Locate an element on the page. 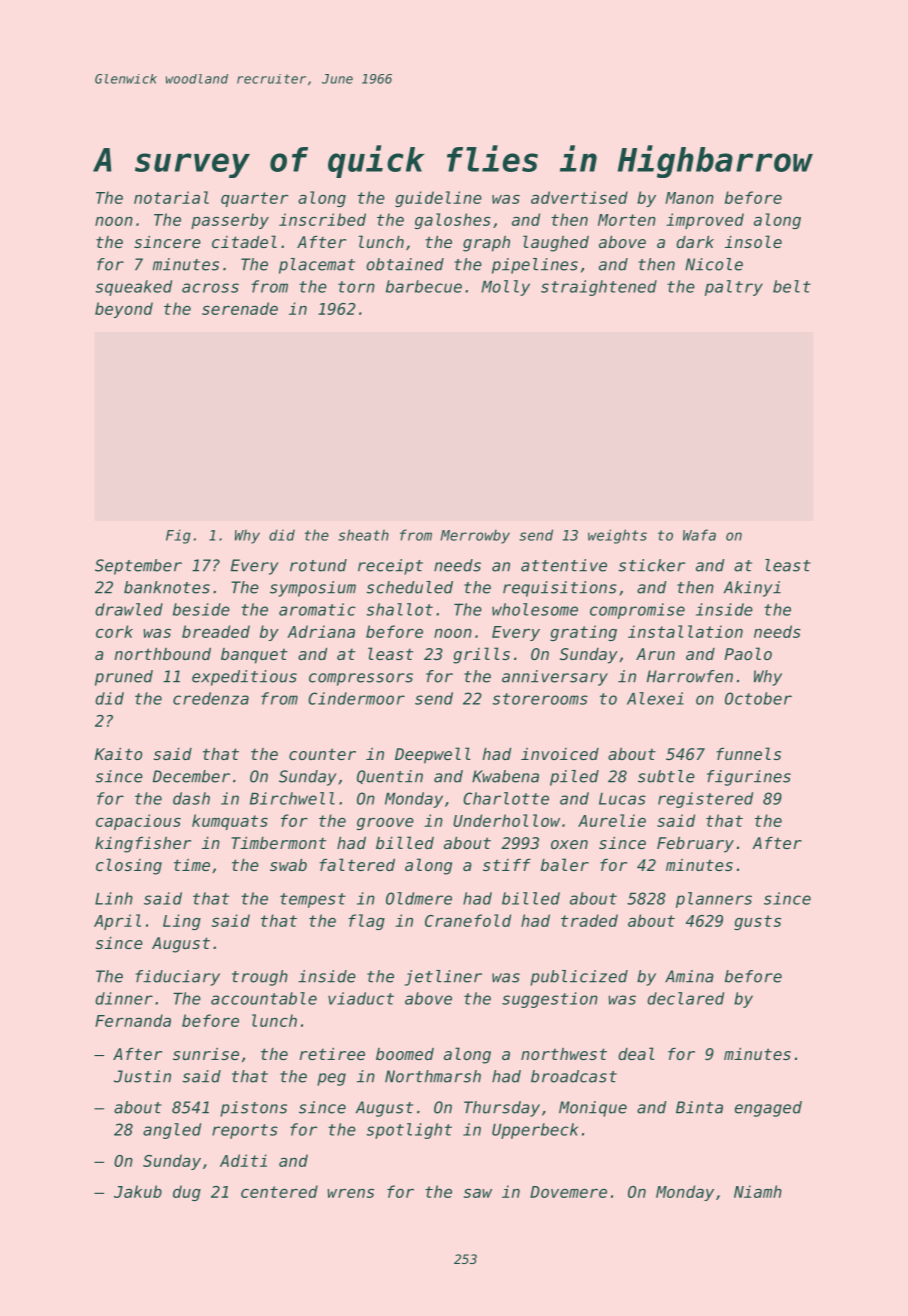 The height and width of the document is (1316, 908). registered is located at coordinates (705, 800).
